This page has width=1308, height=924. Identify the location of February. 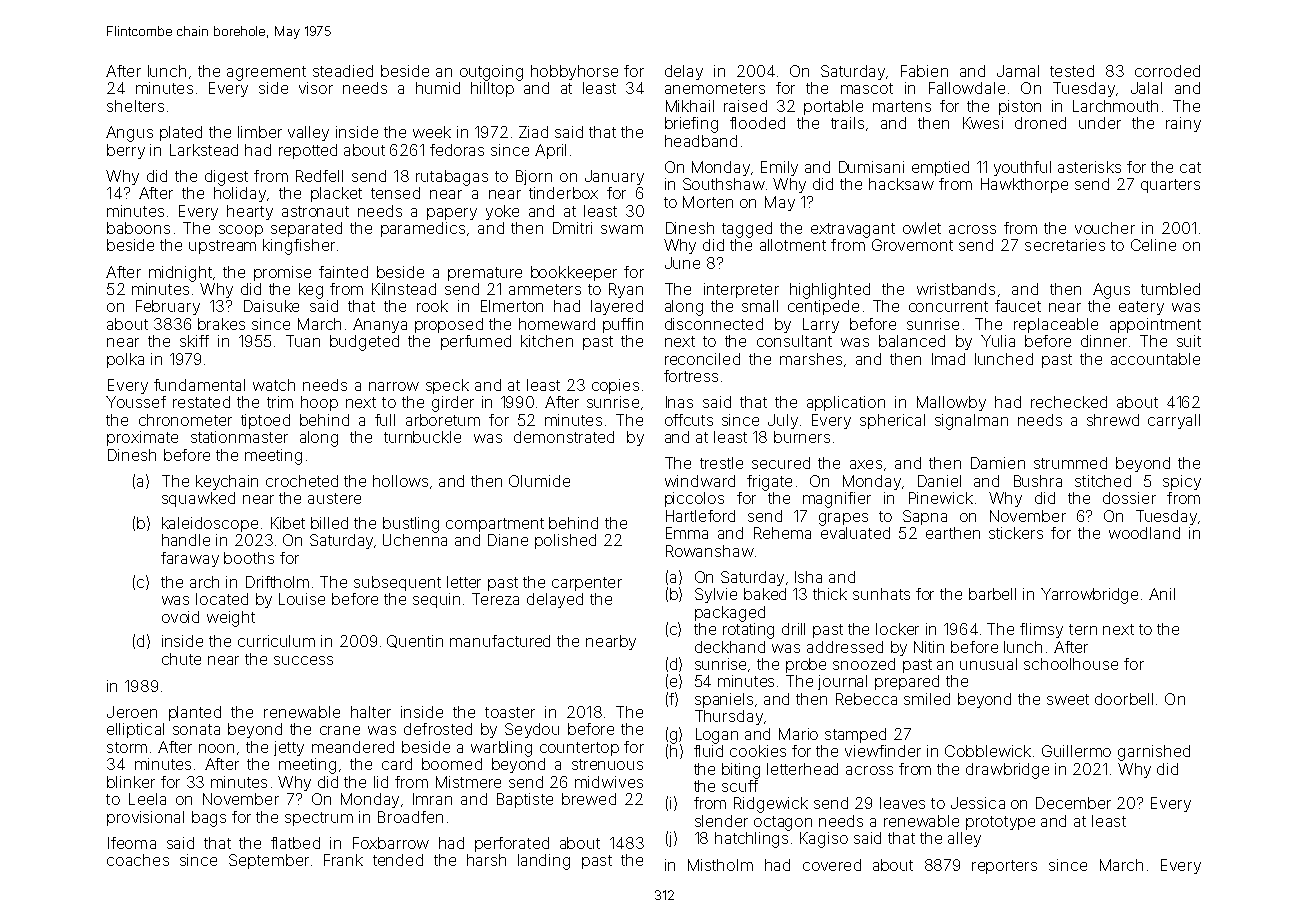
(168, 307).
